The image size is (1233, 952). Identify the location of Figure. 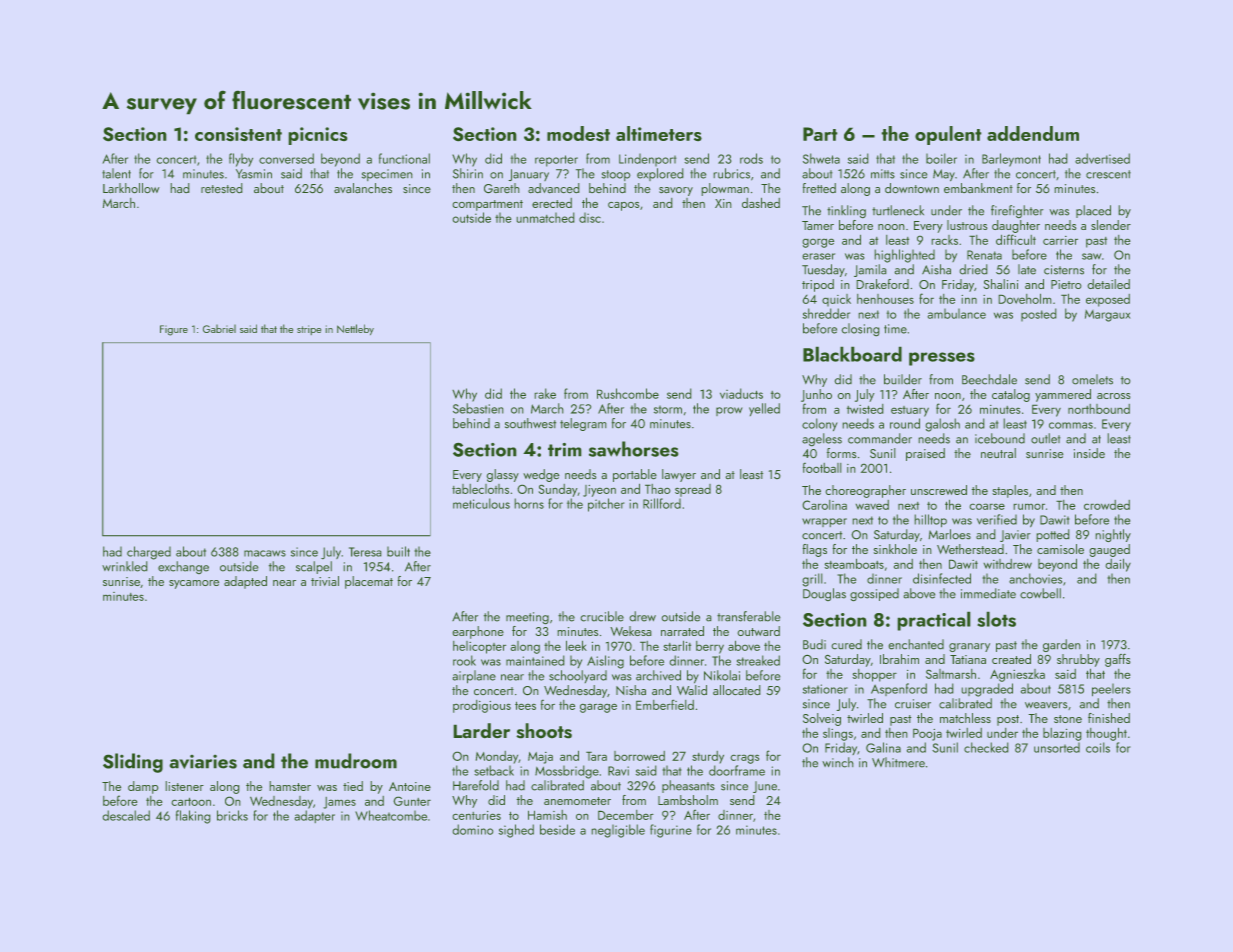
(174, 330).
